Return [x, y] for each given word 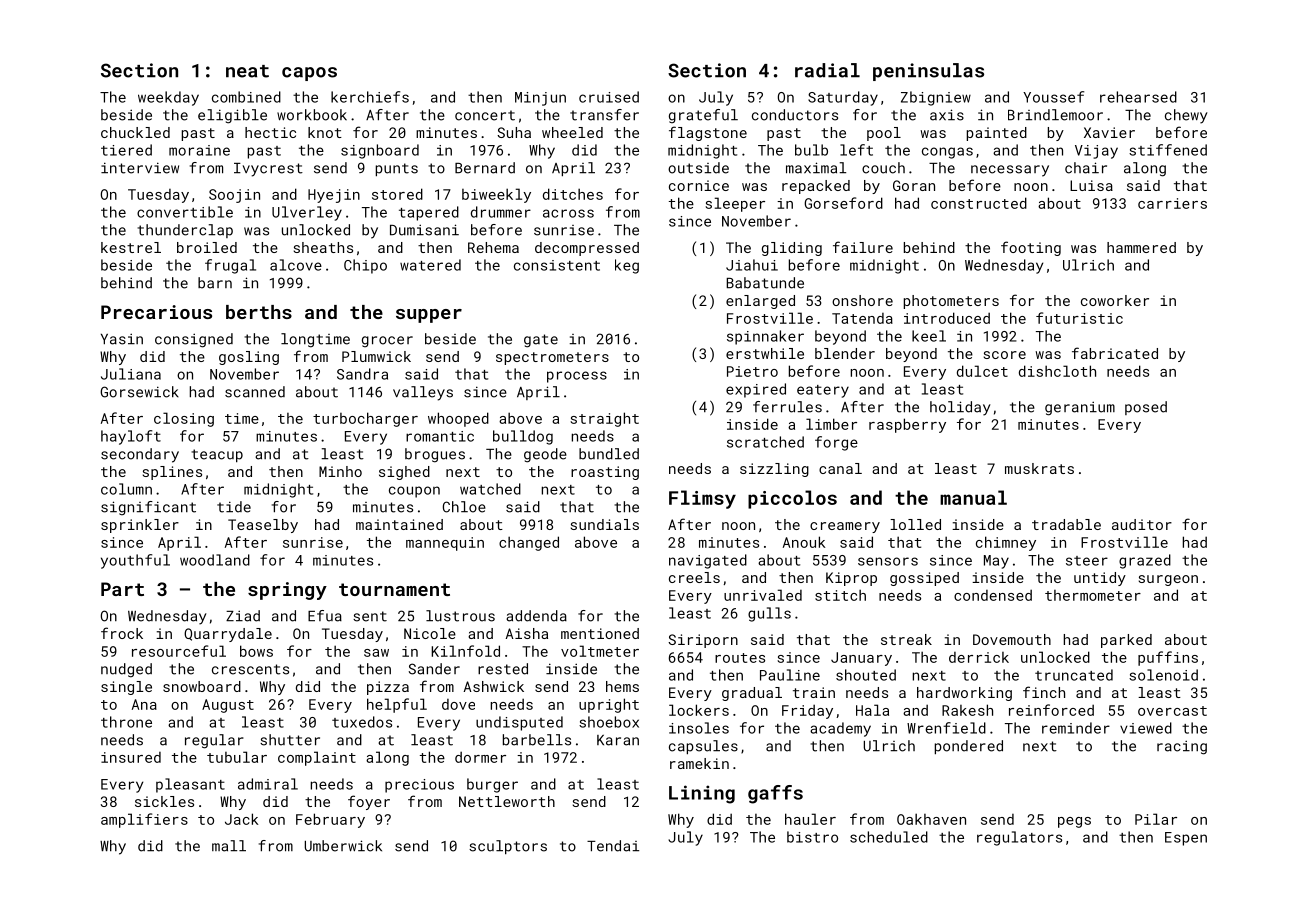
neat [247, 71]
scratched [765, 442]
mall [229, 846]
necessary [1010, 171]
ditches [573, 194]
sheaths [323, 247]
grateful [703, 116]
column [126, 489]
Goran [914, 185]
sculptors [508, 847]
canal [840, 468]
